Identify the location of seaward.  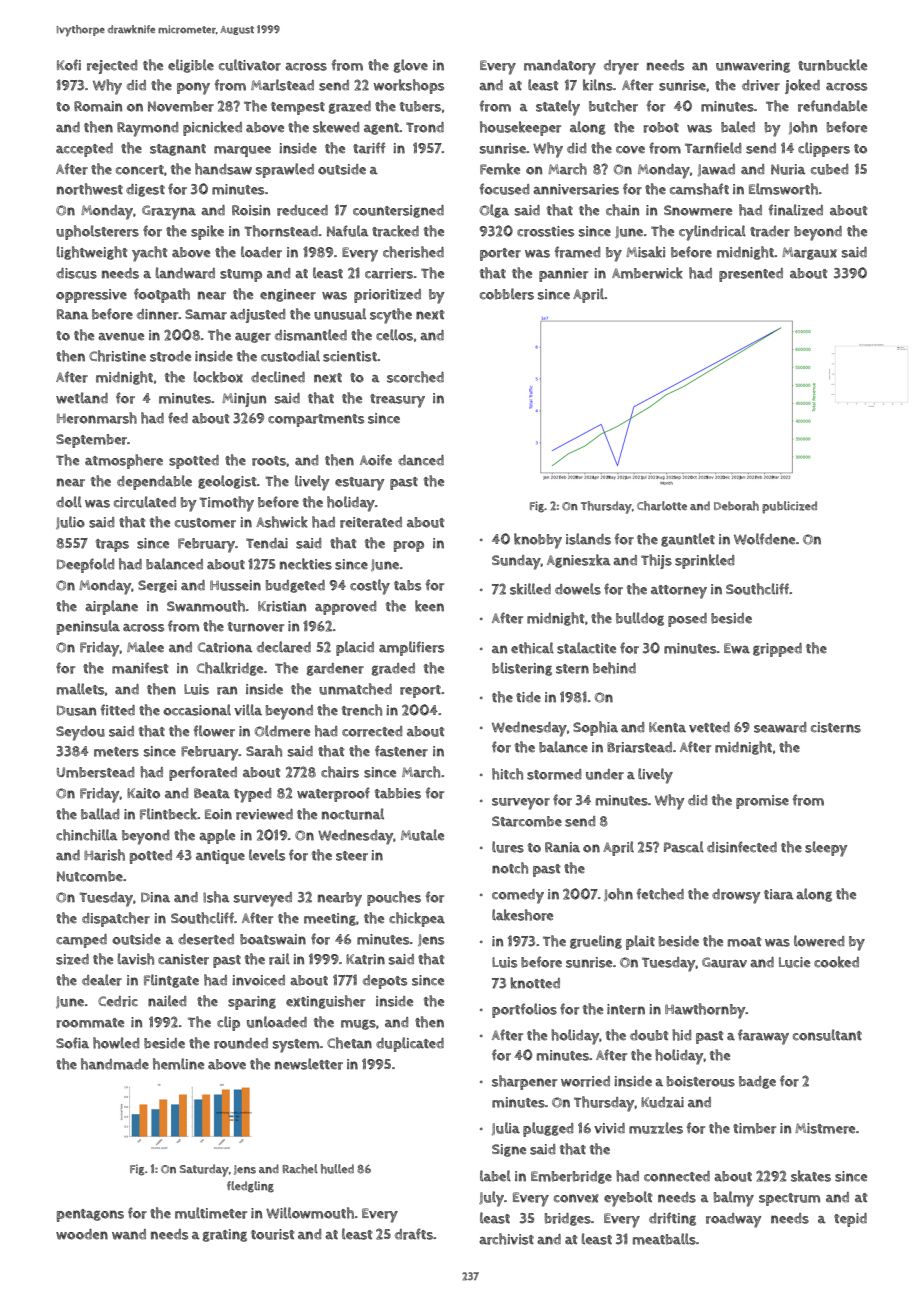
(780, 727).
